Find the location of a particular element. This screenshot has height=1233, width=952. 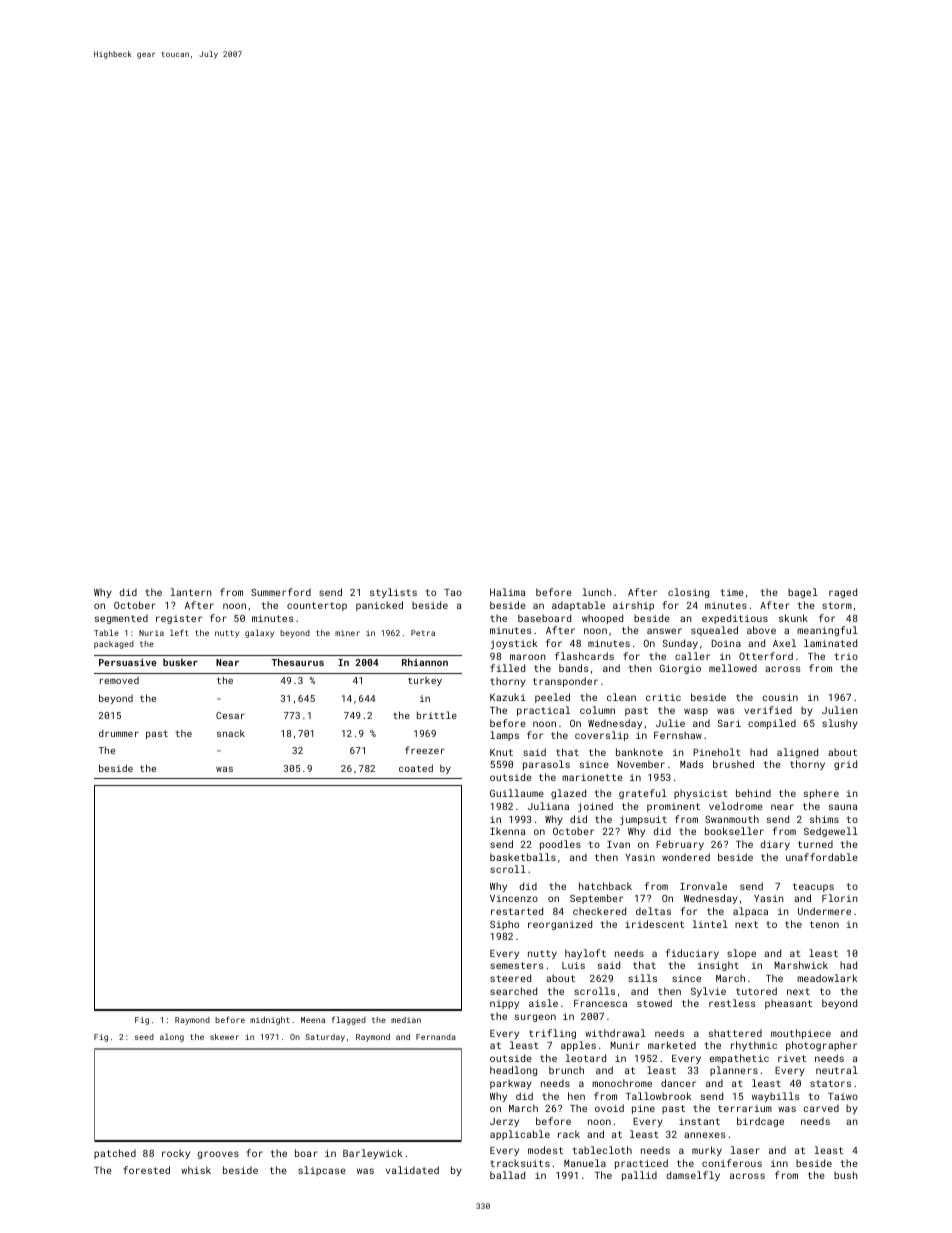

along is located at coordinates (172, 1037).
